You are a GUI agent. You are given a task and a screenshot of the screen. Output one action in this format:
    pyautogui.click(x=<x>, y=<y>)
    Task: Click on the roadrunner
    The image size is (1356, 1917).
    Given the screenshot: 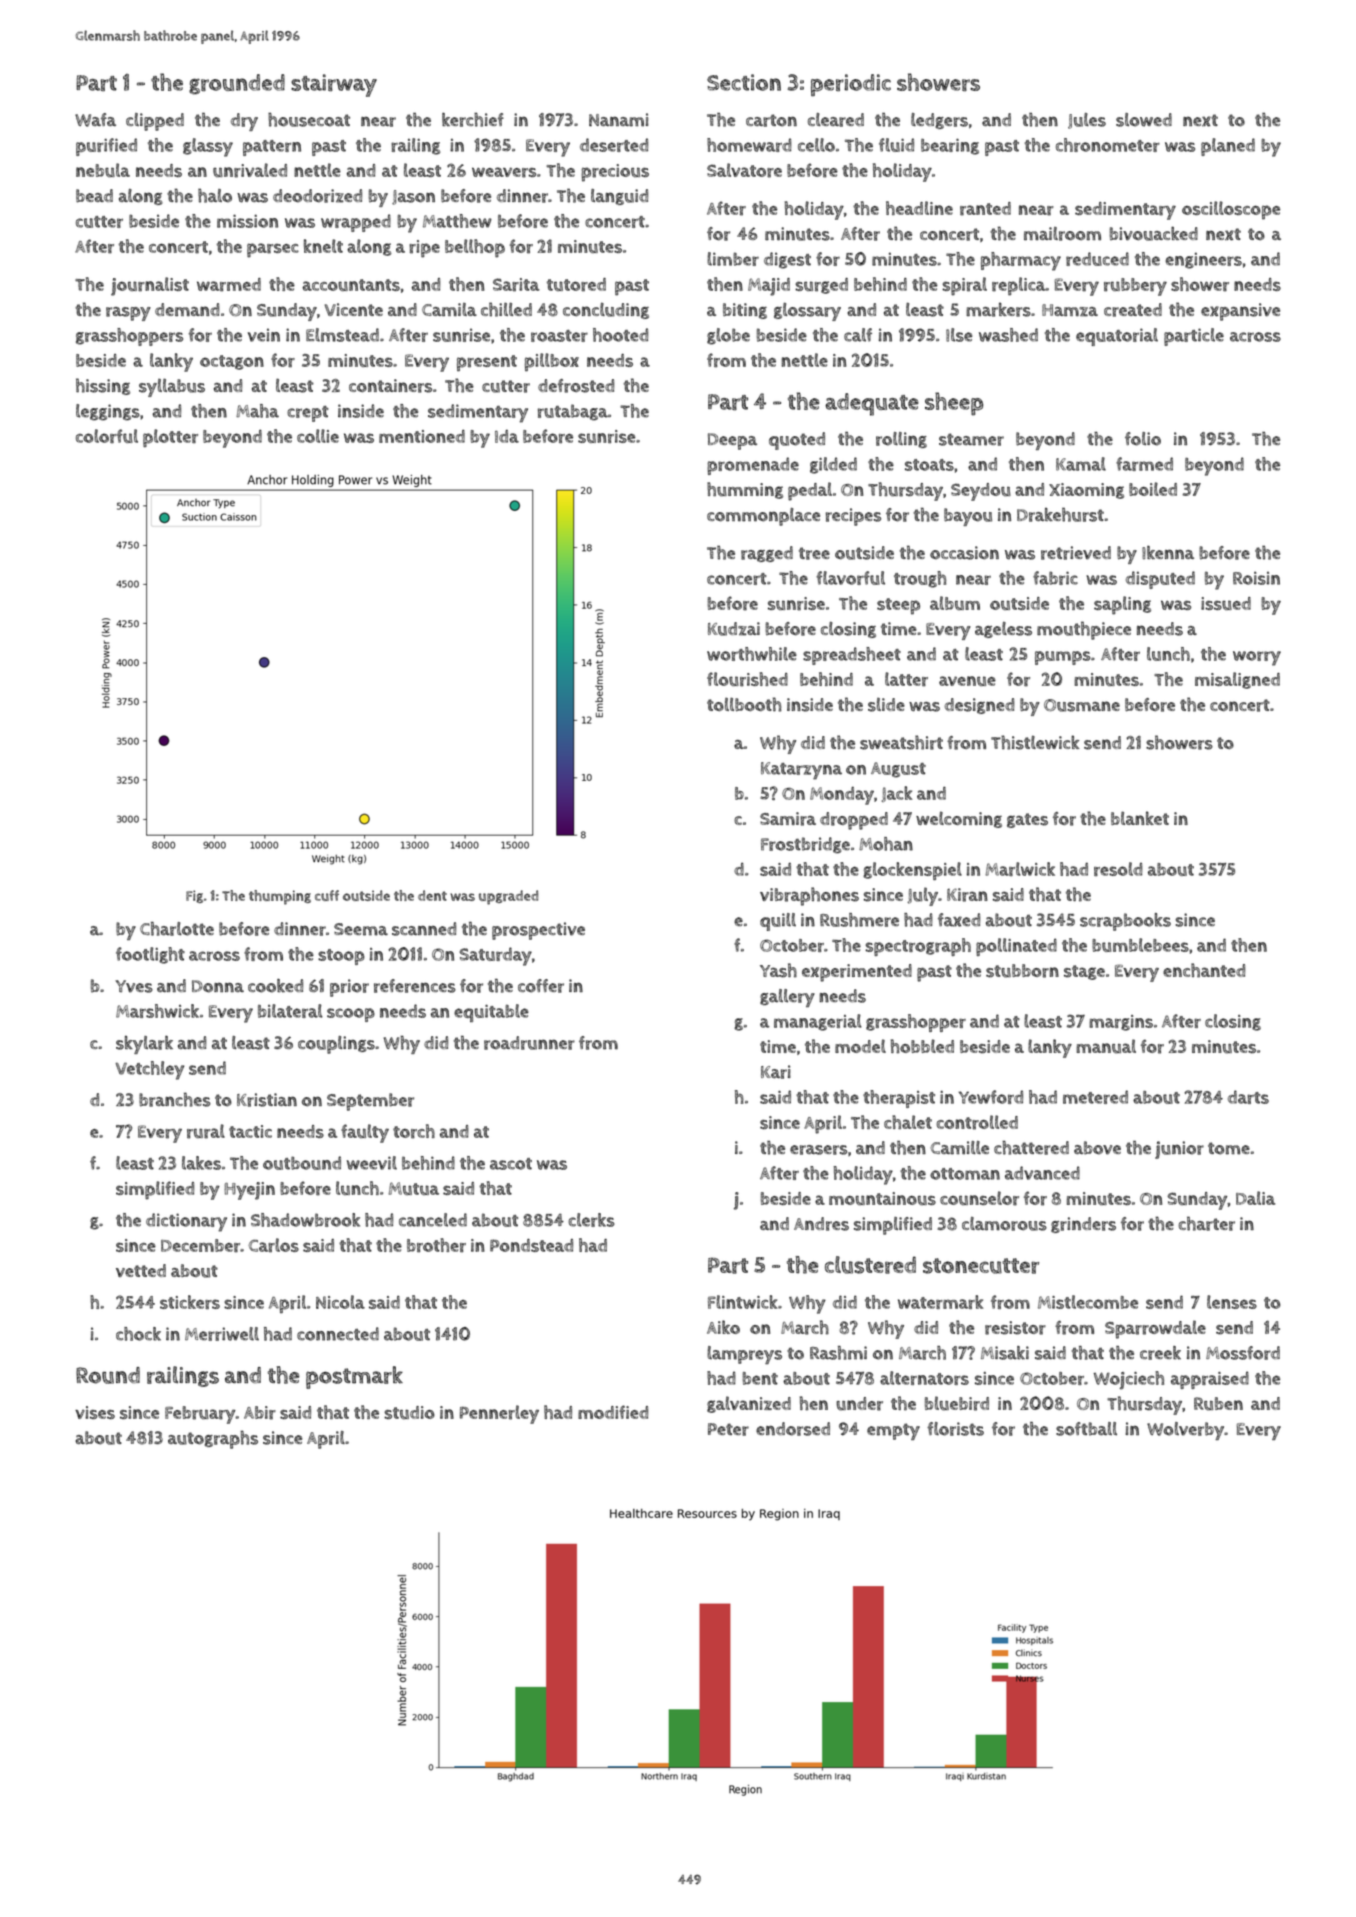 What is the action you would take?
    pyautogui.click(x=529, y=1043)
